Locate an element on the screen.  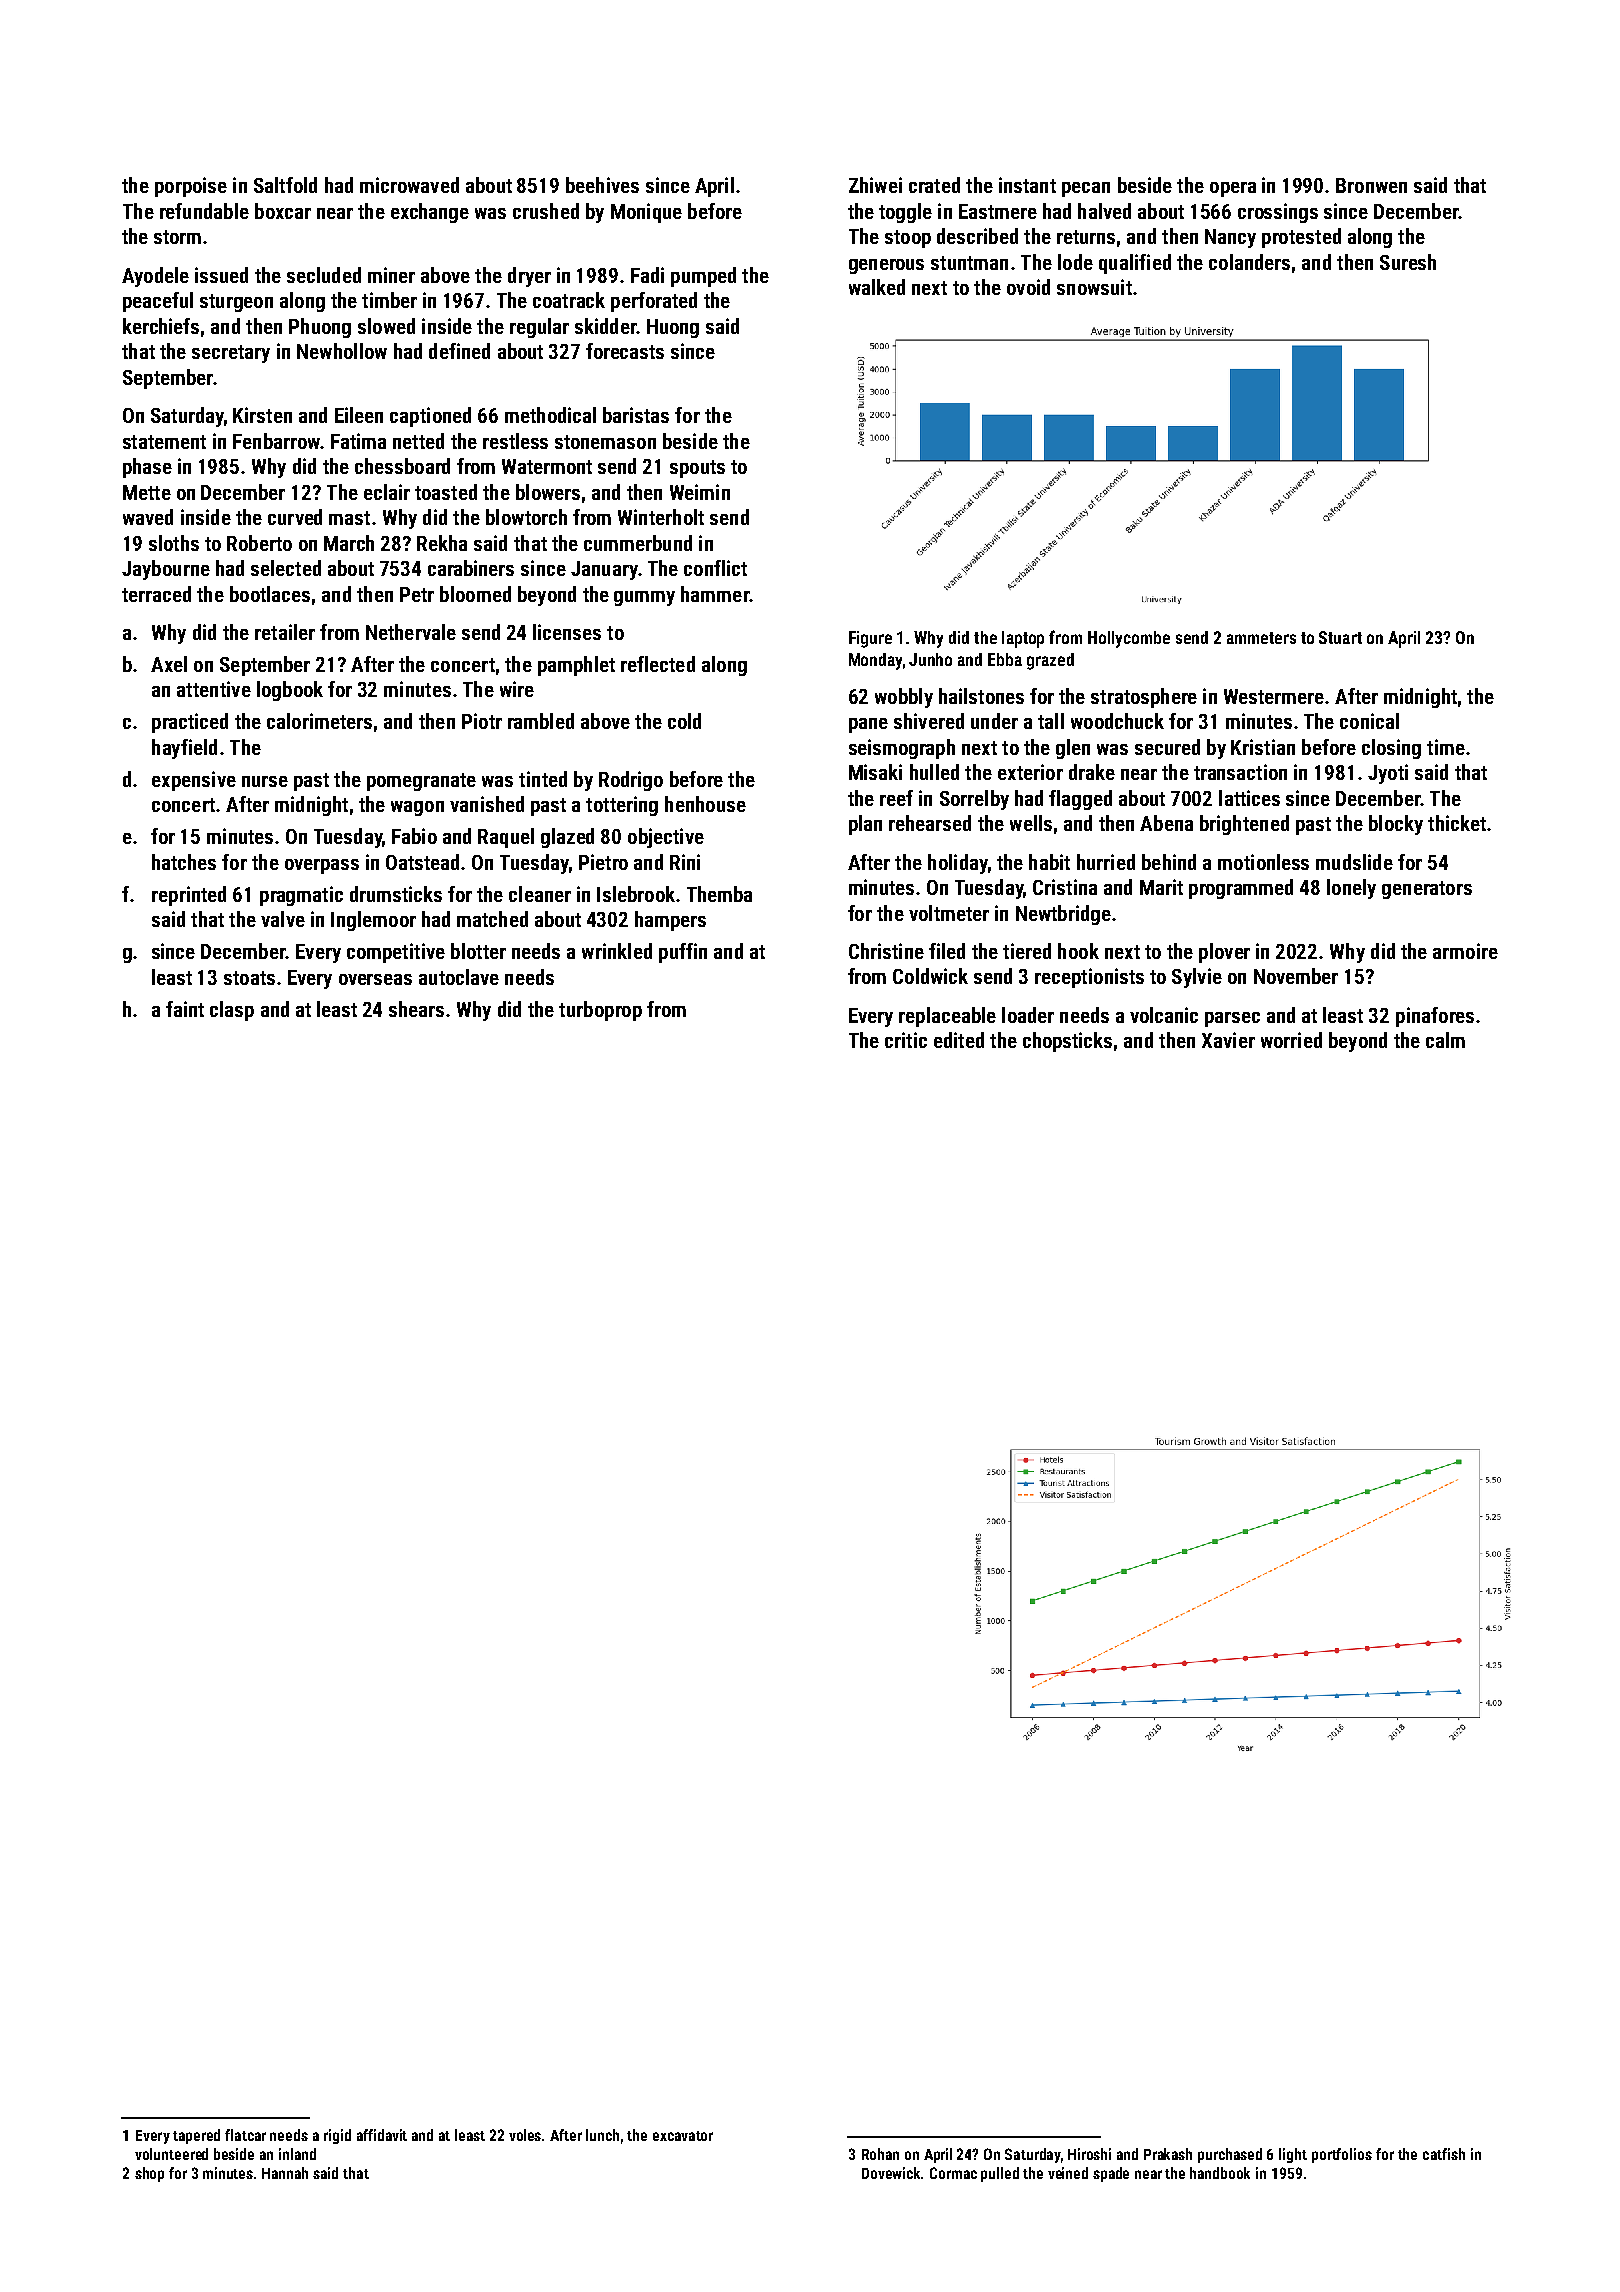
tapered is located at coordinates (196, 2136).
